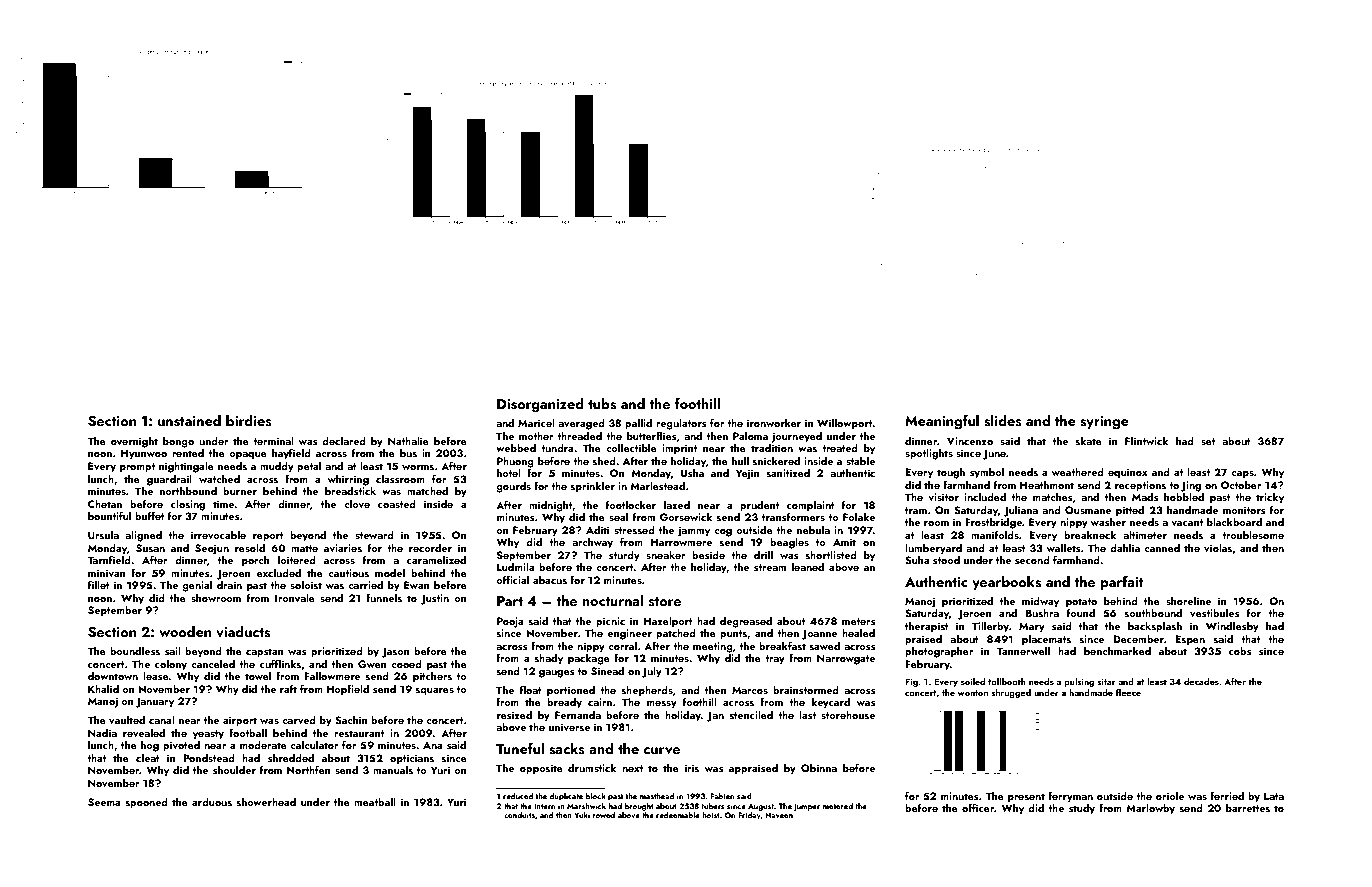 This image has width=1372, height=887. What do you see at coordinates (540, 405) in the image?
I see `Disorganized` at bounding box center [540, 405].
